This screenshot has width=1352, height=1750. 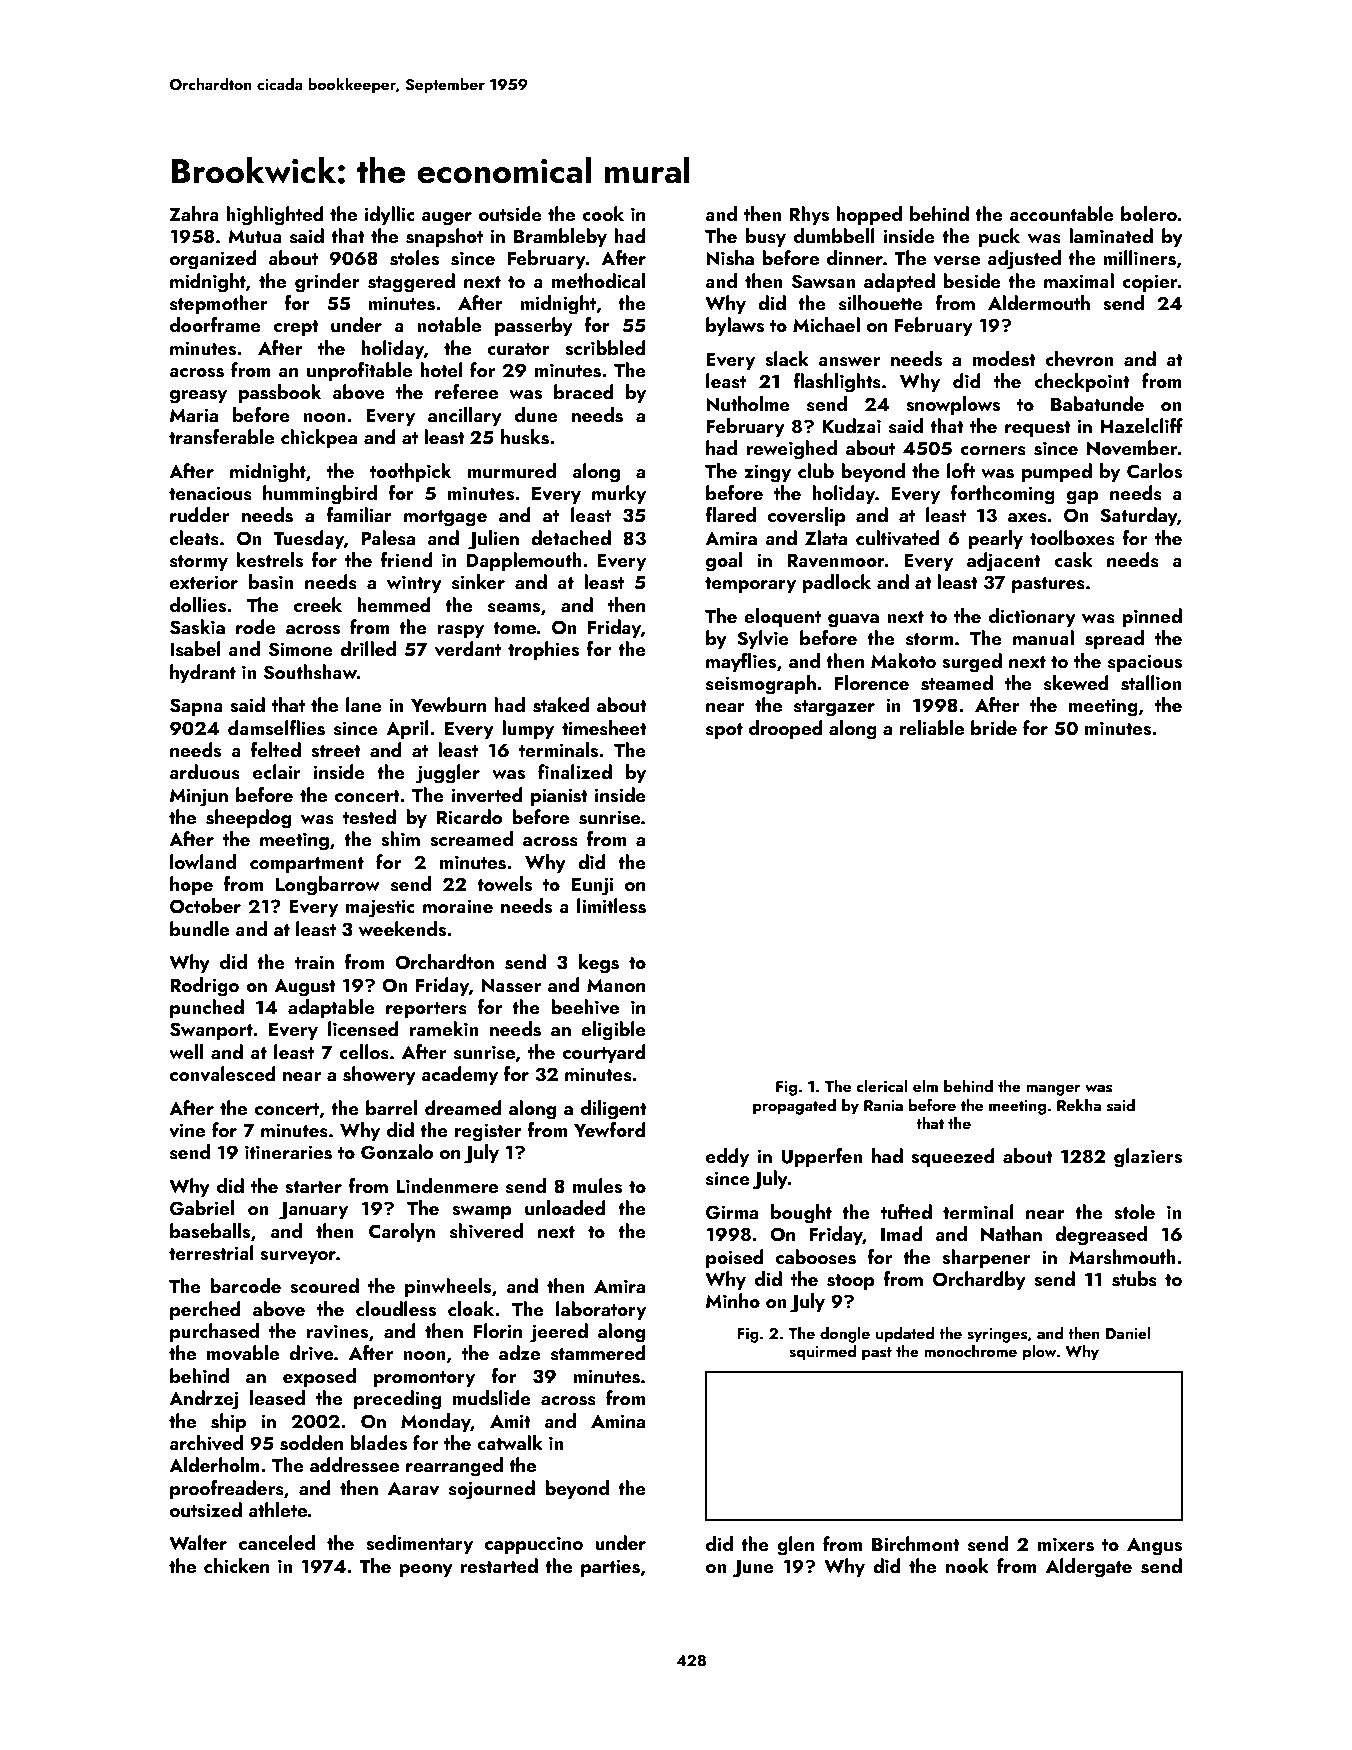 I want to click on catwalk, so click(x=510, y=1442).
